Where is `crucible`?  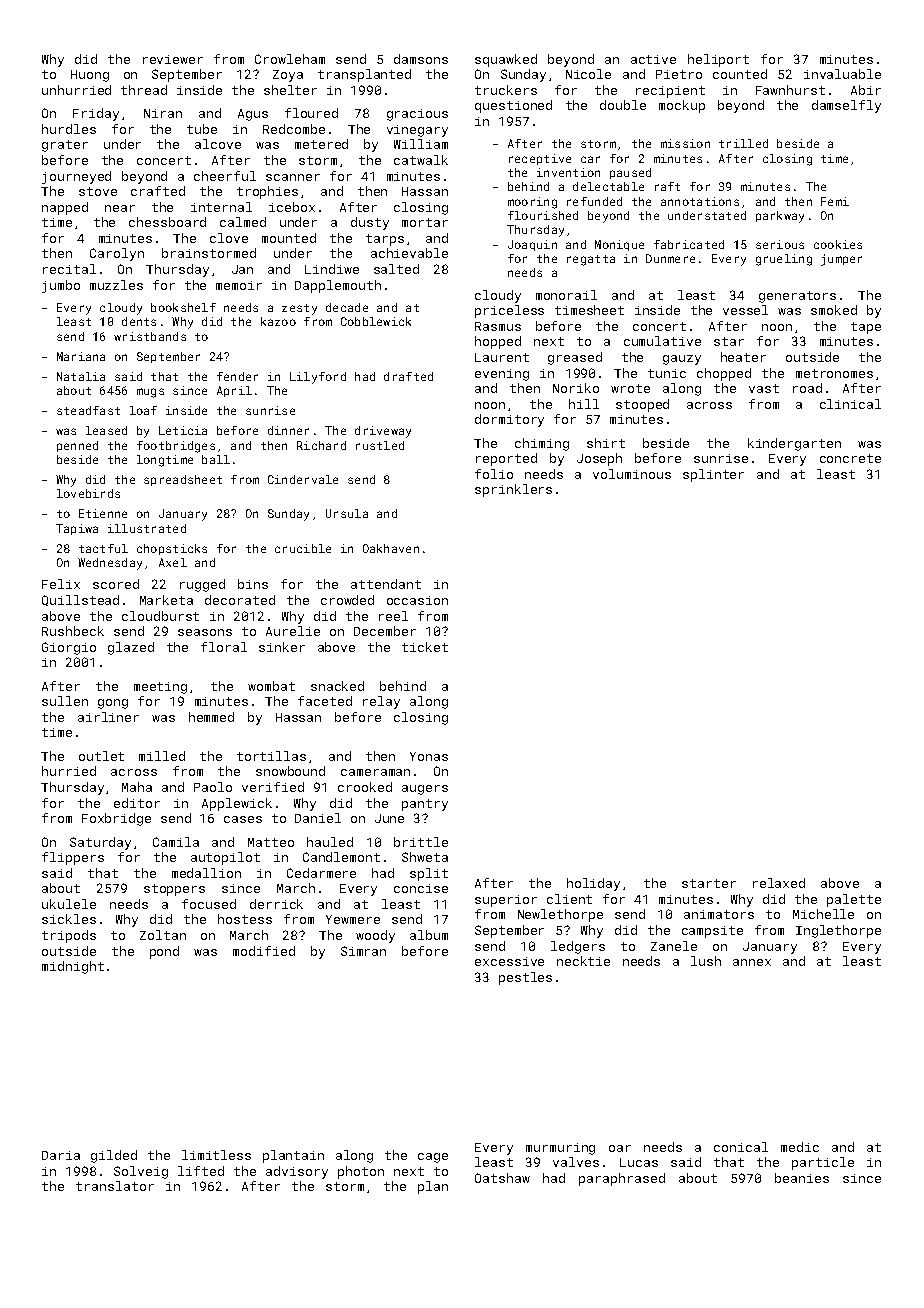 crucible is located at coordinates (303, 548).
